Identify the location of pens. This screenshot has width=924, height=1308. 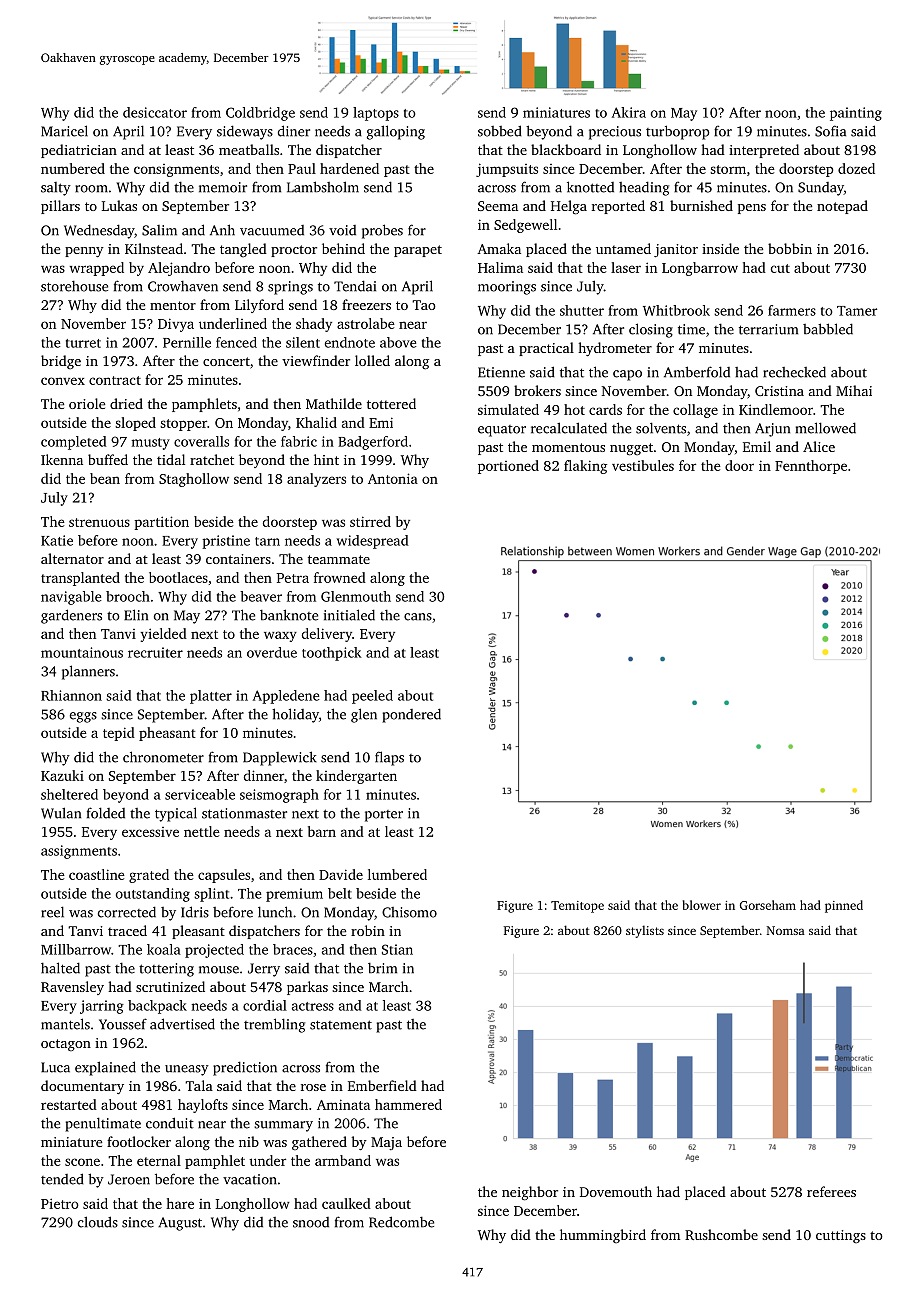
(752, 209).
